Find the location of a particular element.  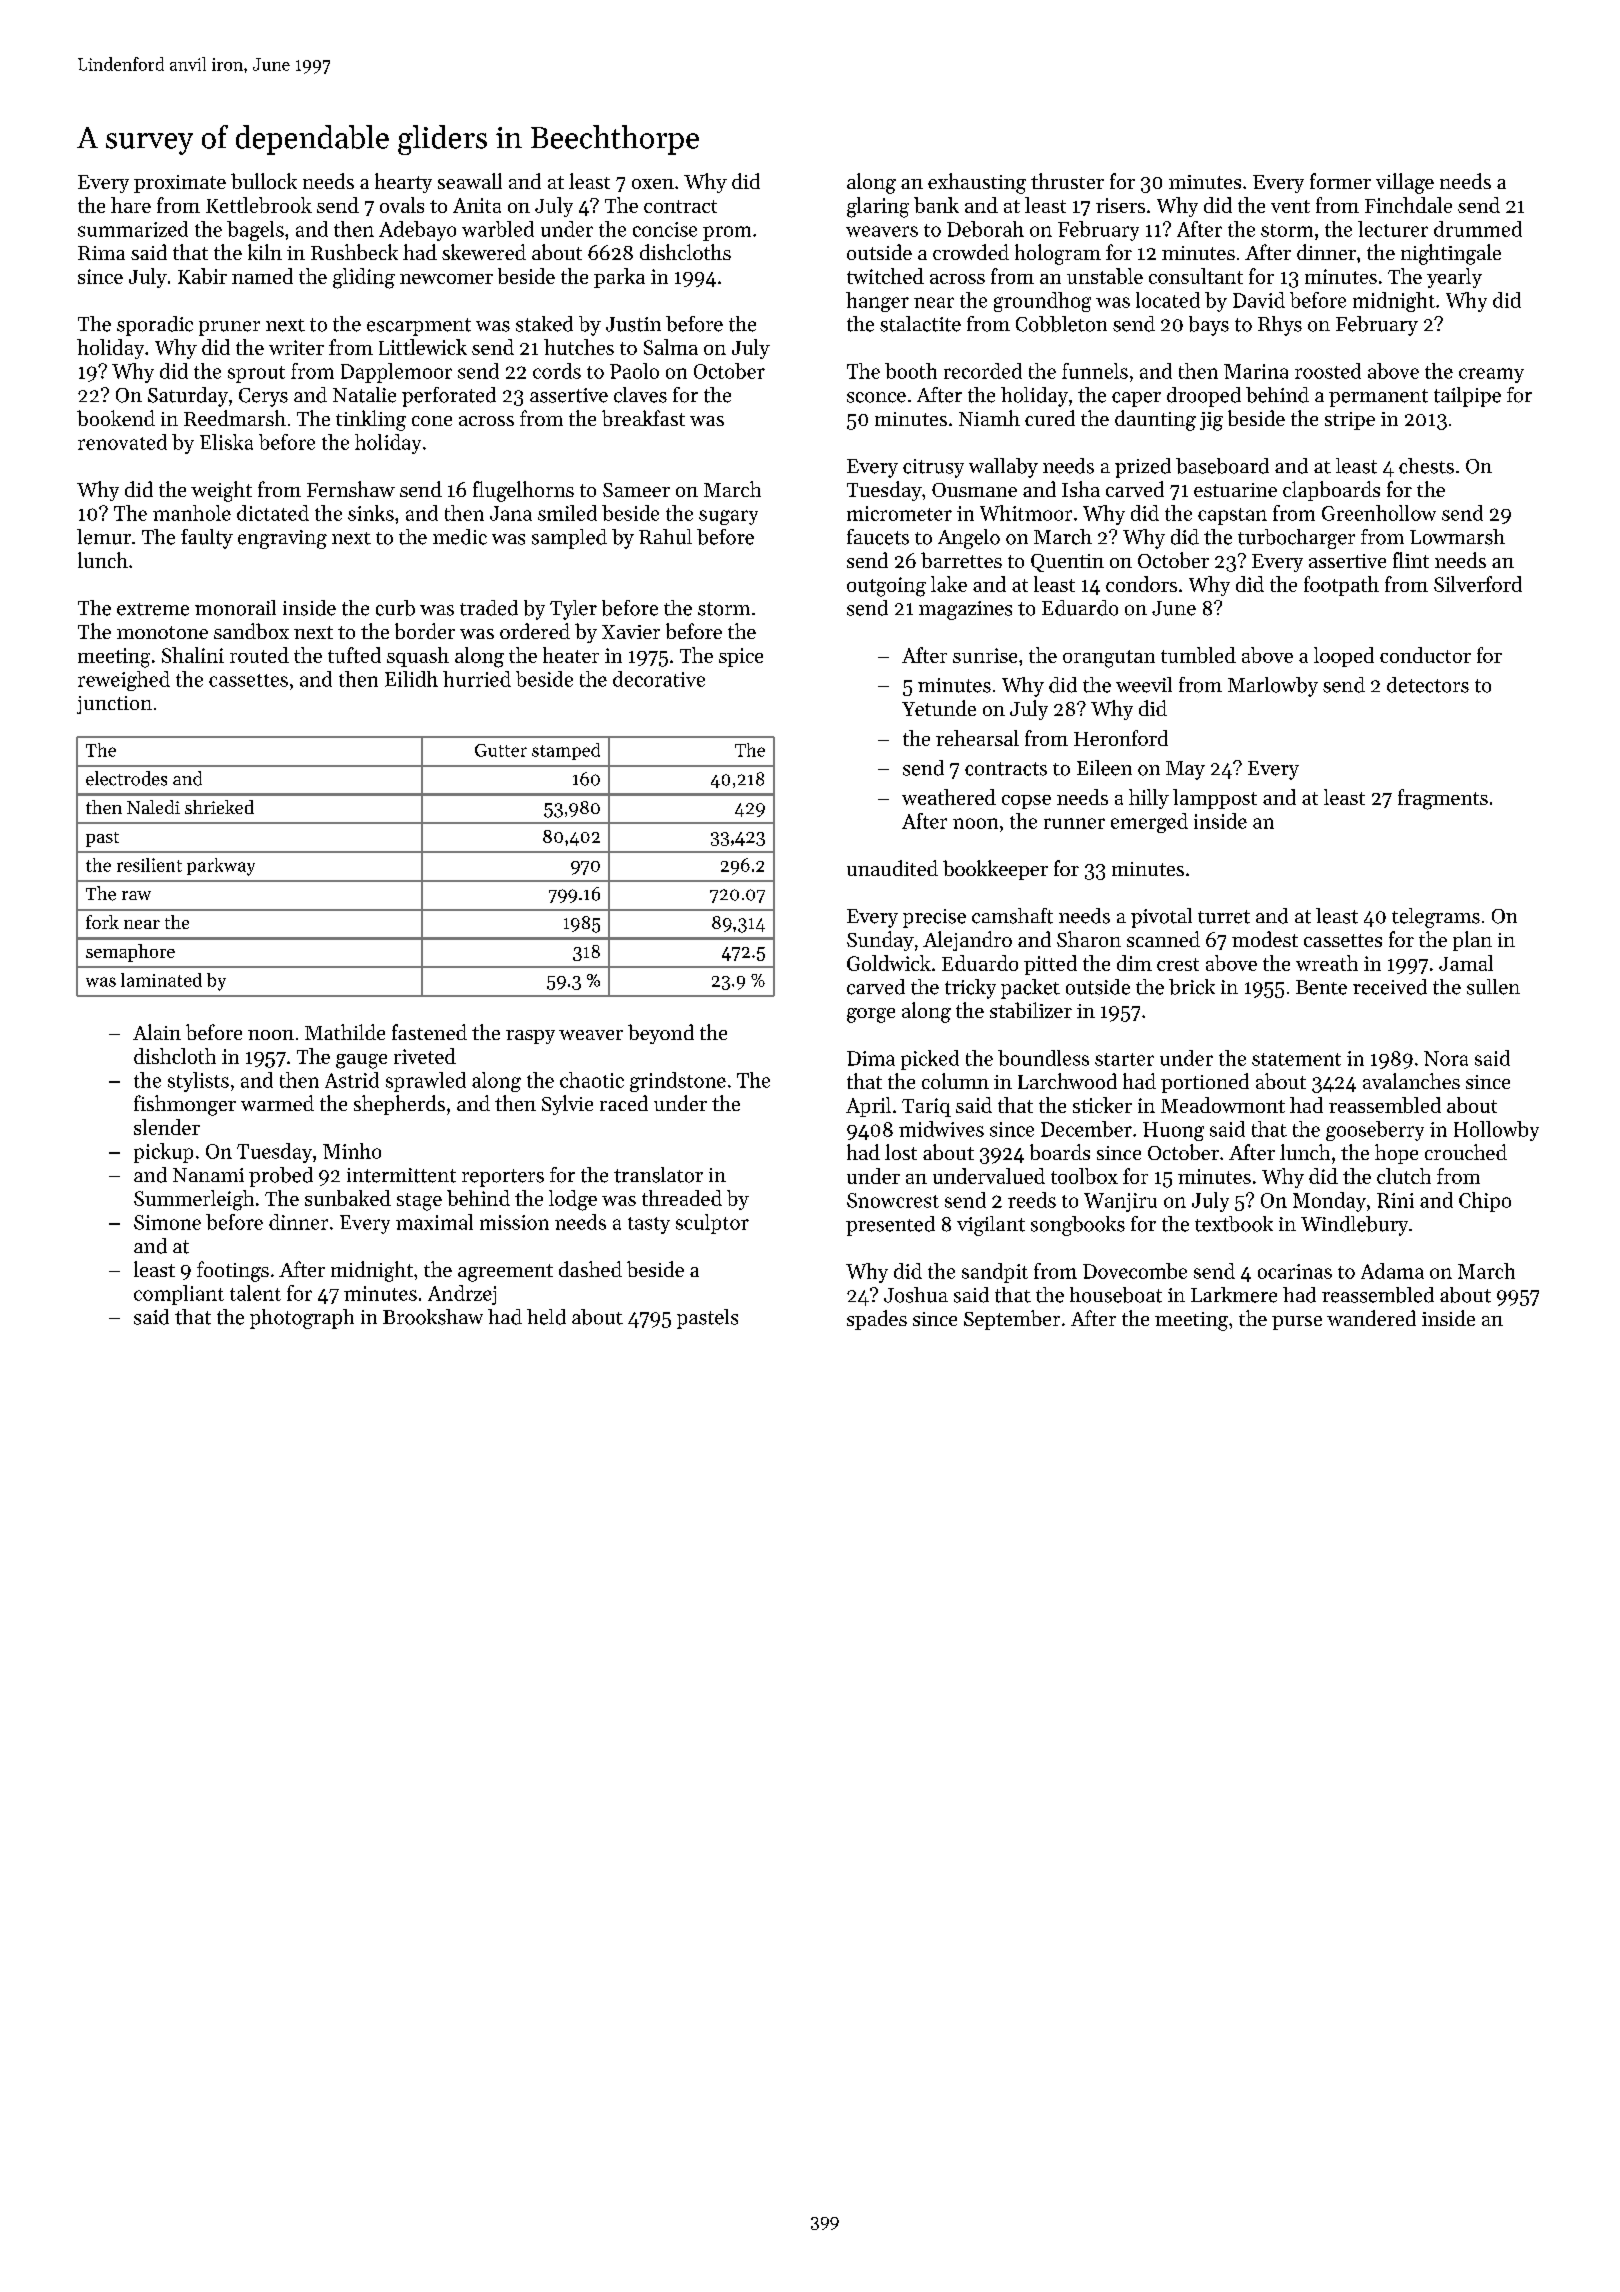

fragments is located at coordinates (1443, 799).
